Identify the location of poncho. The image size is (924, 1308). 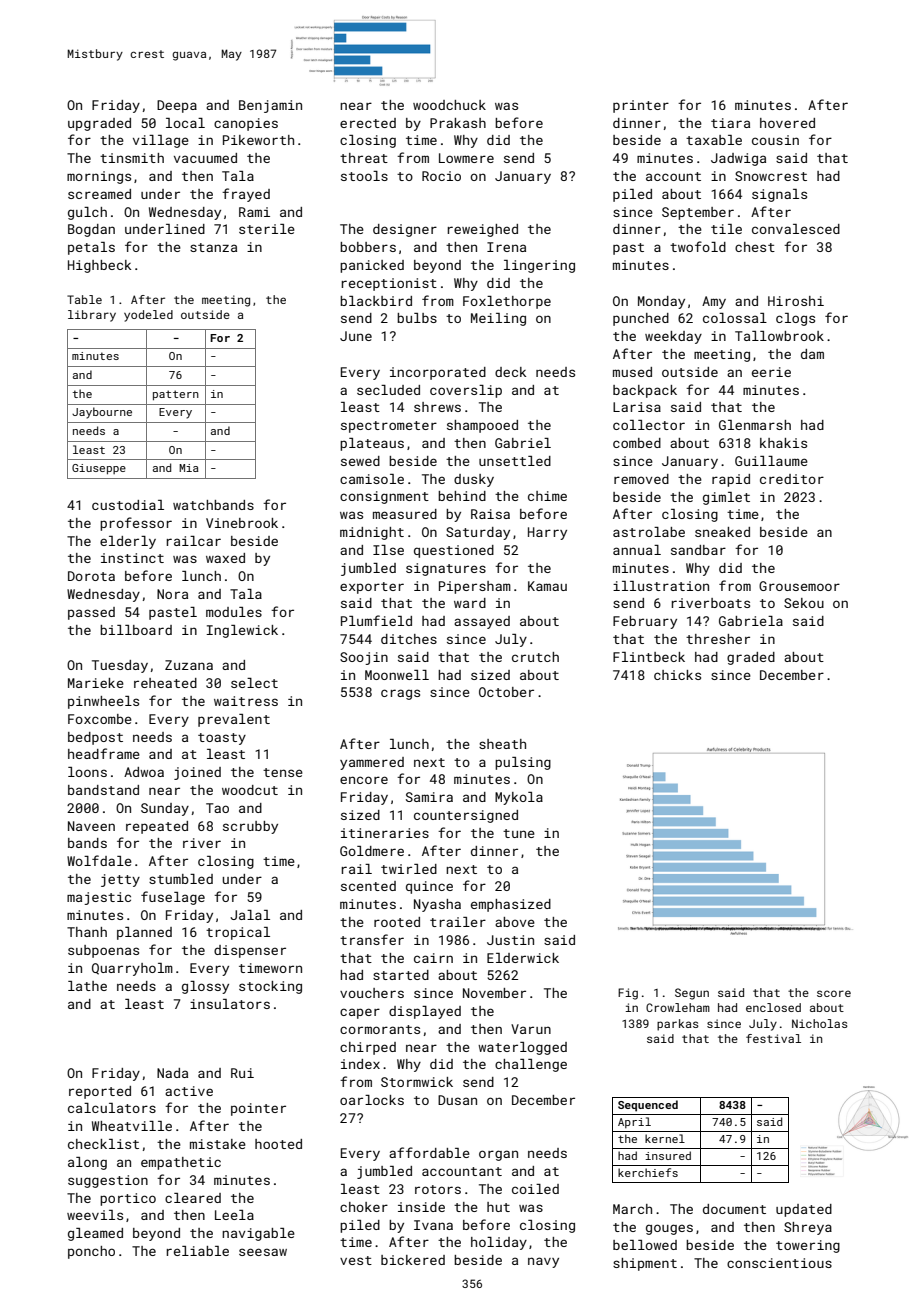
(91, 1252).
